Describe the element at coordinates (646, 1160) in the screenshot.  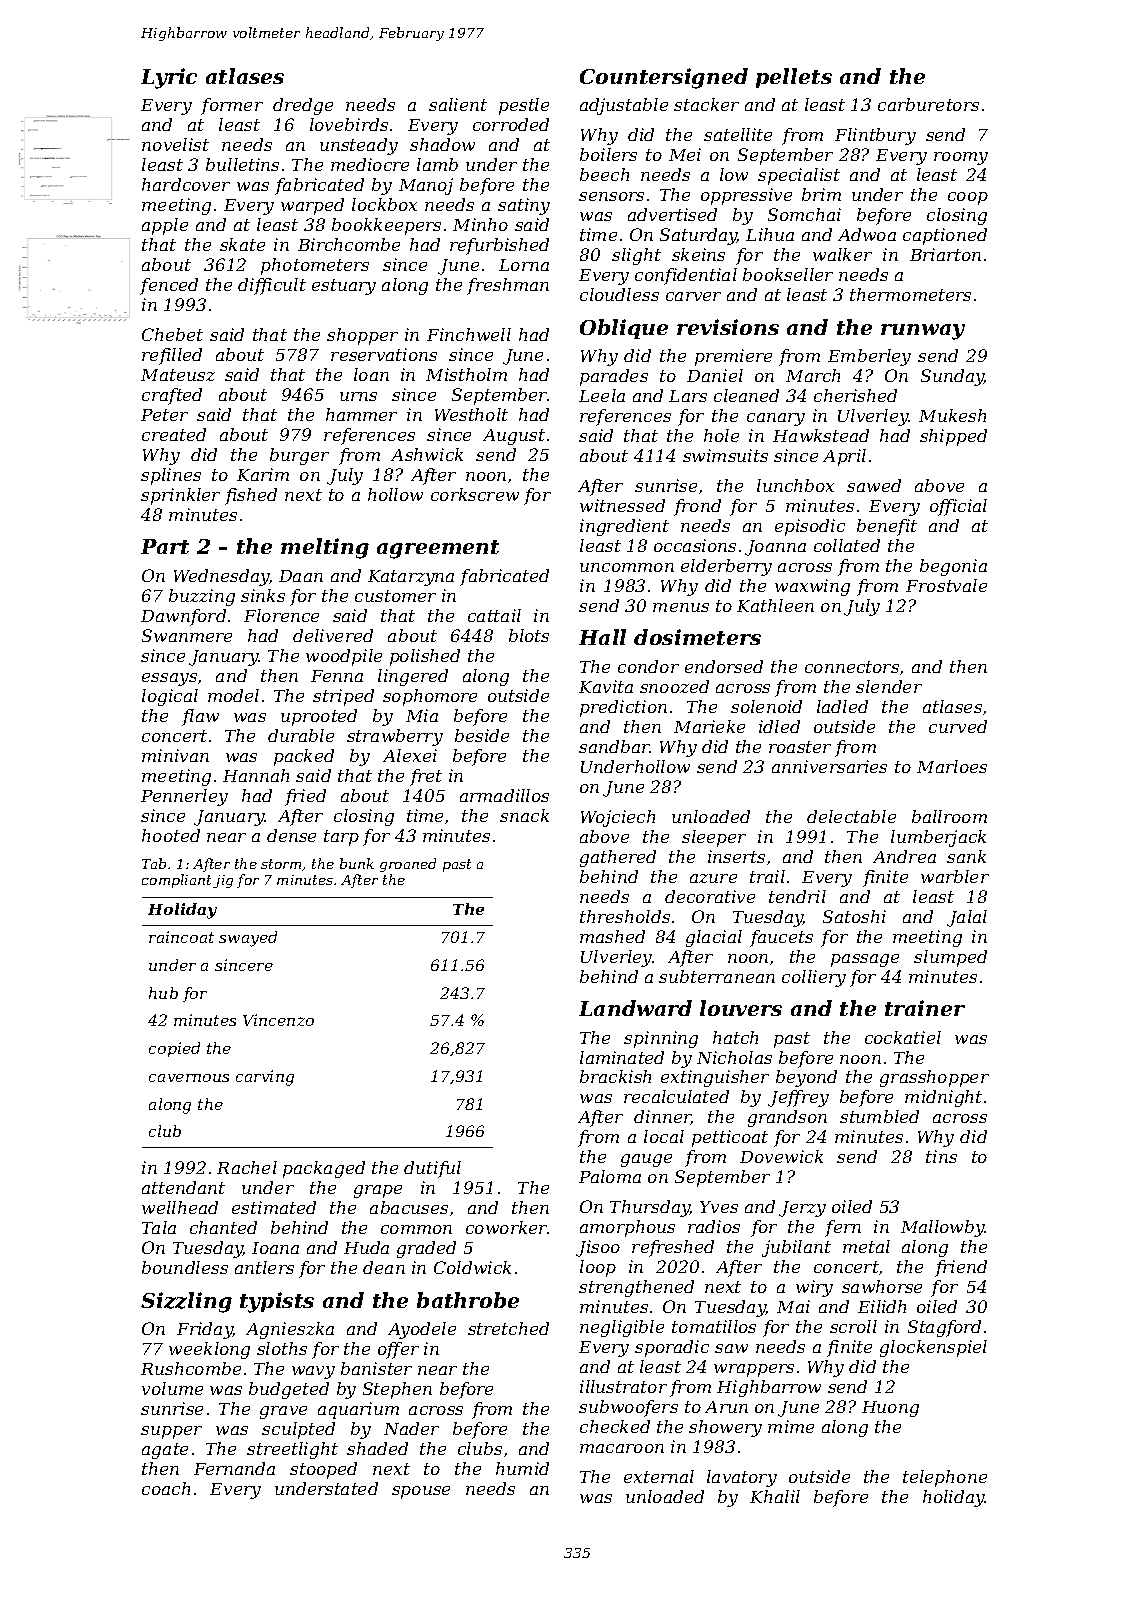
I see `gauge` at that location.
